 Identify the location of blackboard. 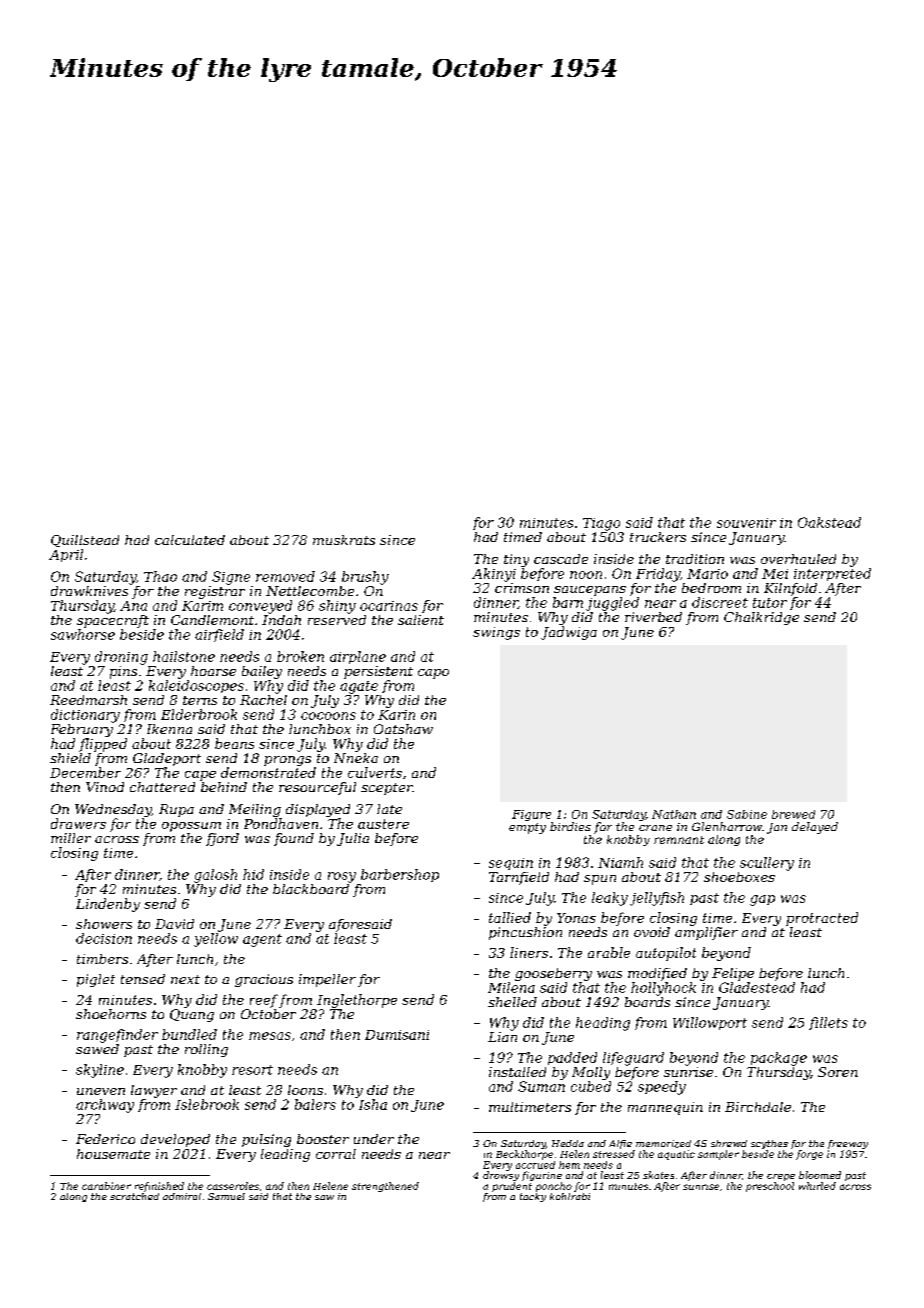
(311, 889).
